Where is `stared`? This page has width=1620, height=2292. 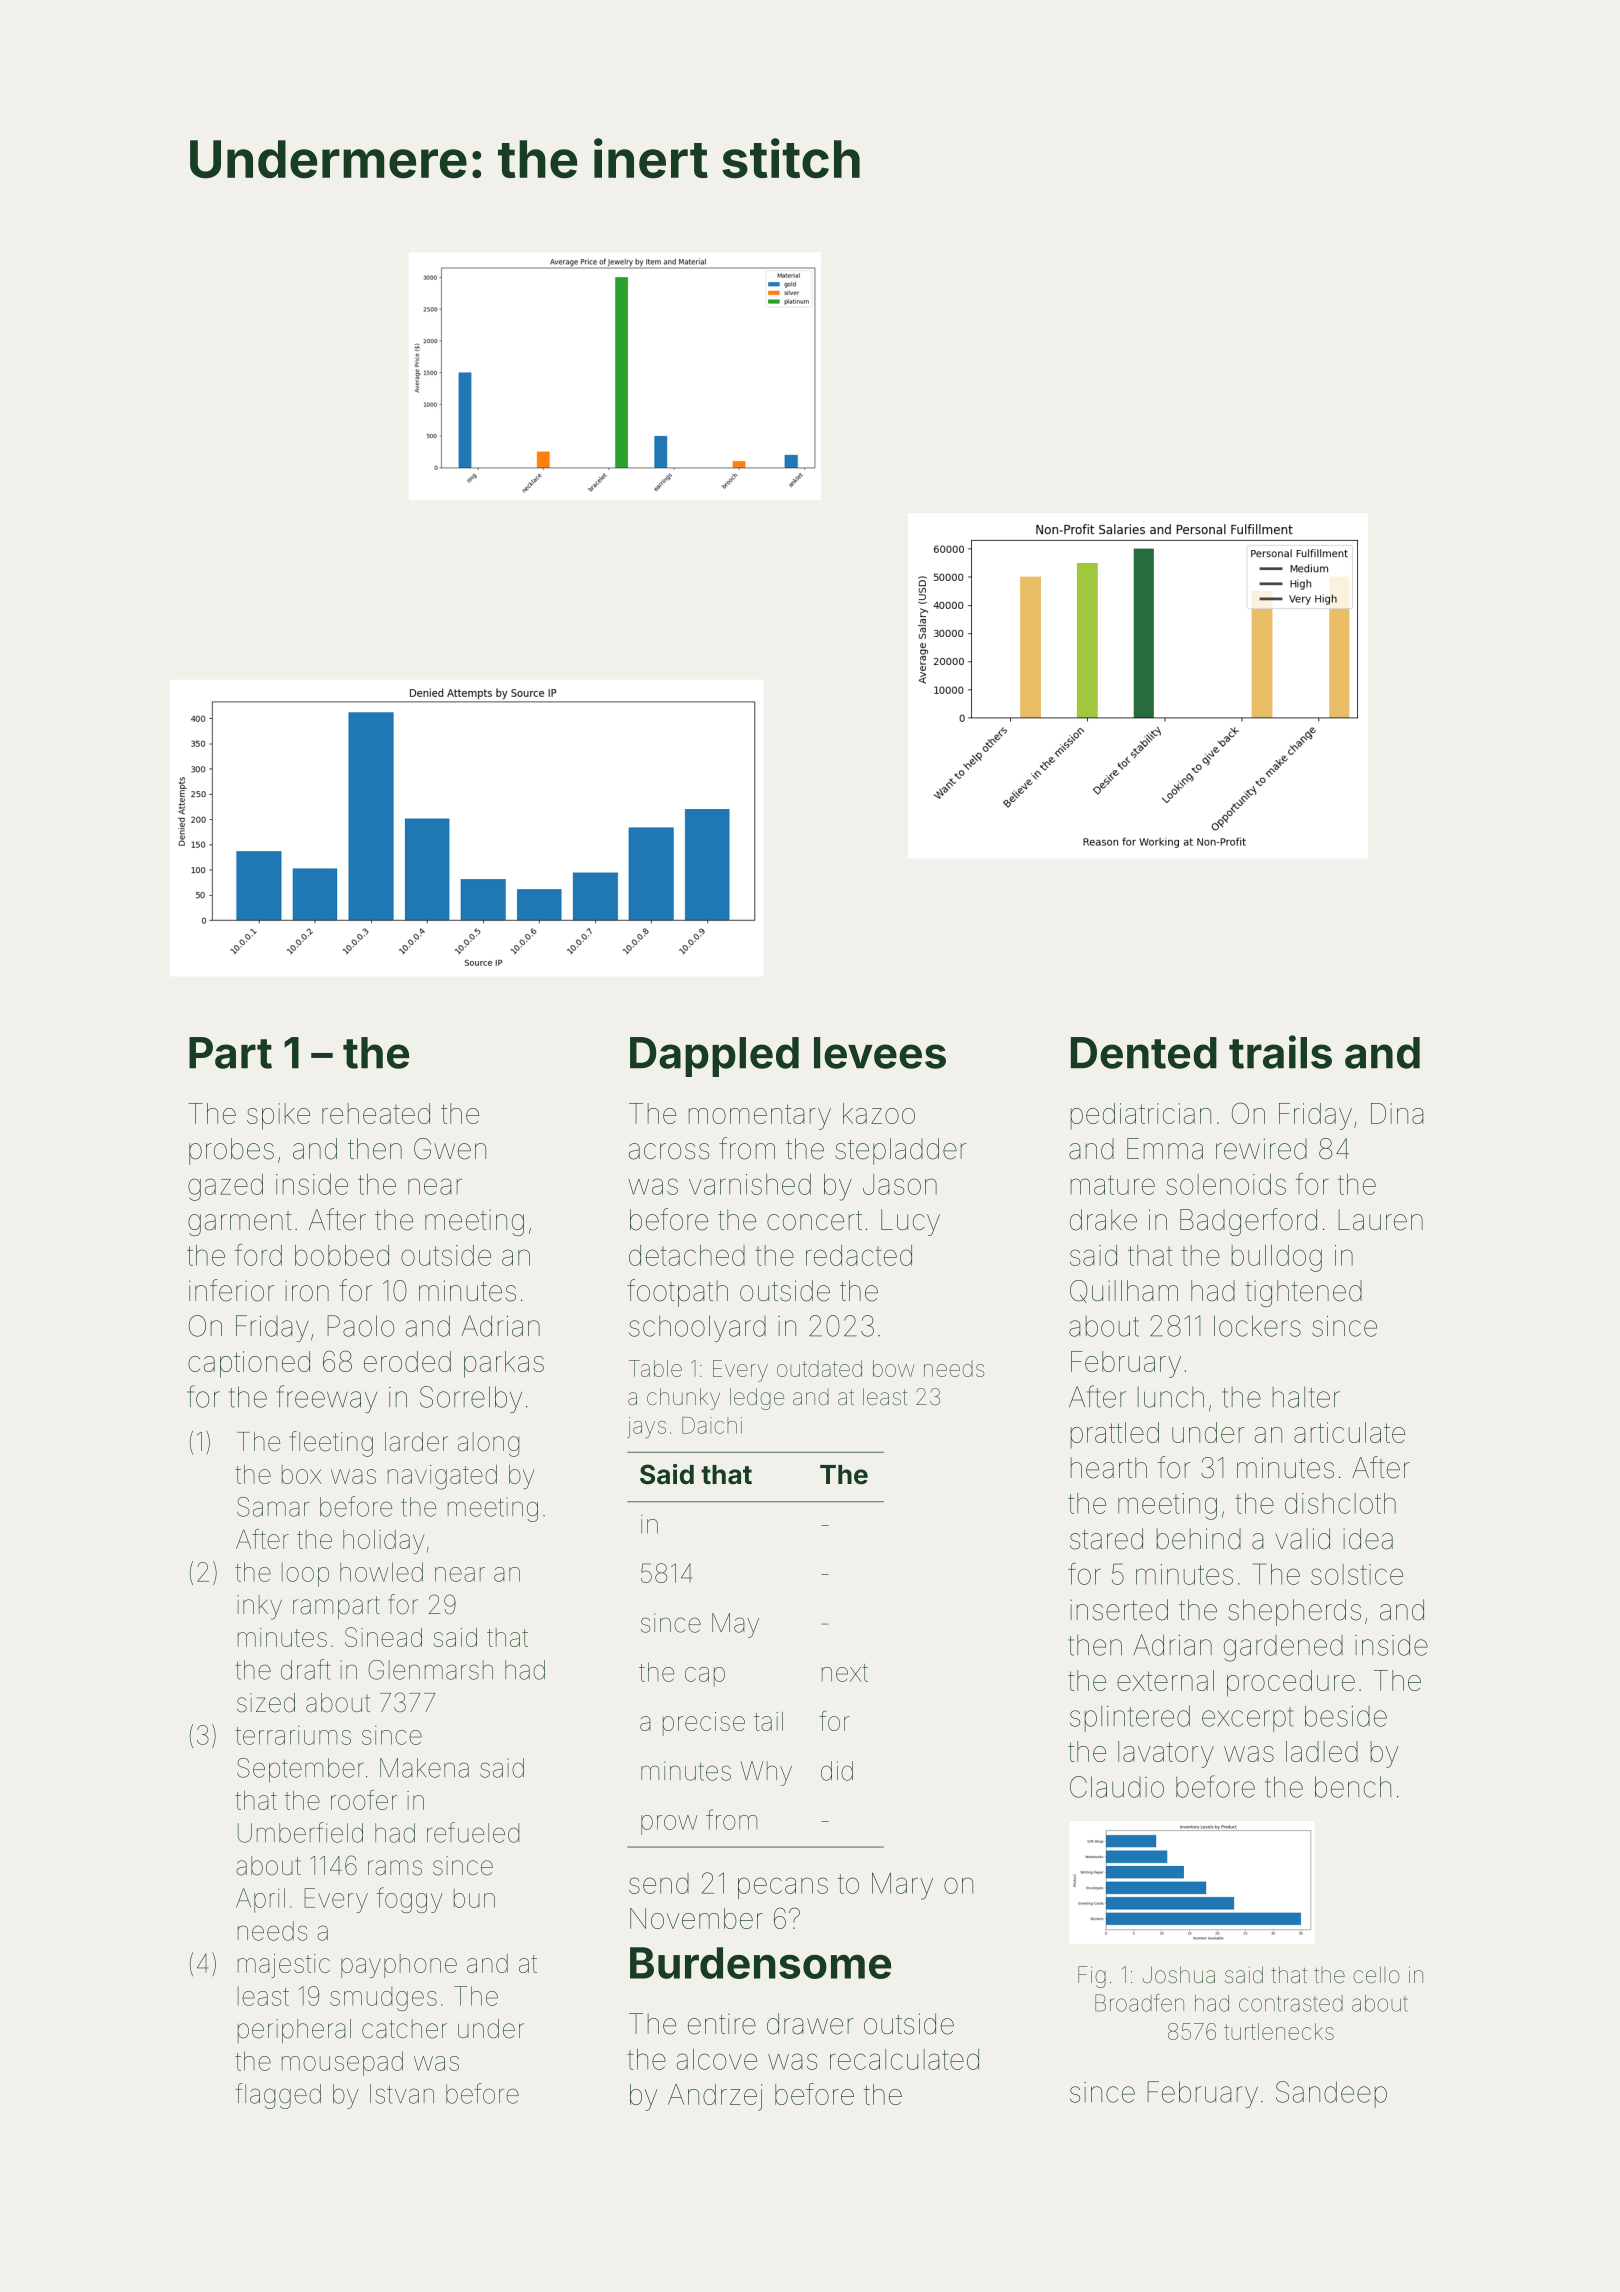 stared is located at coordinates (1106, 1539).
